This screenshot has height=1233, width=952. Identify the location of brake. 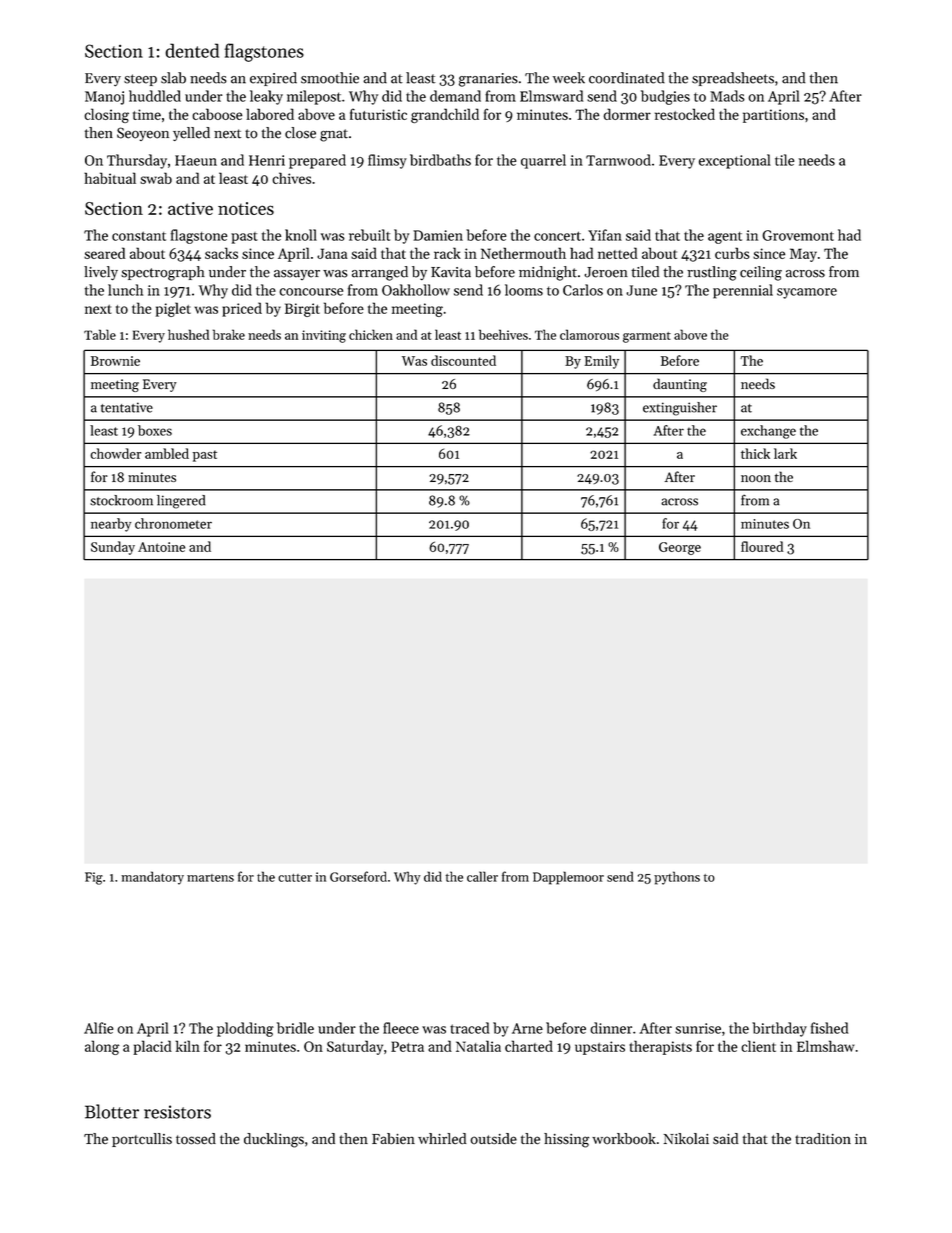
(229, 334).
